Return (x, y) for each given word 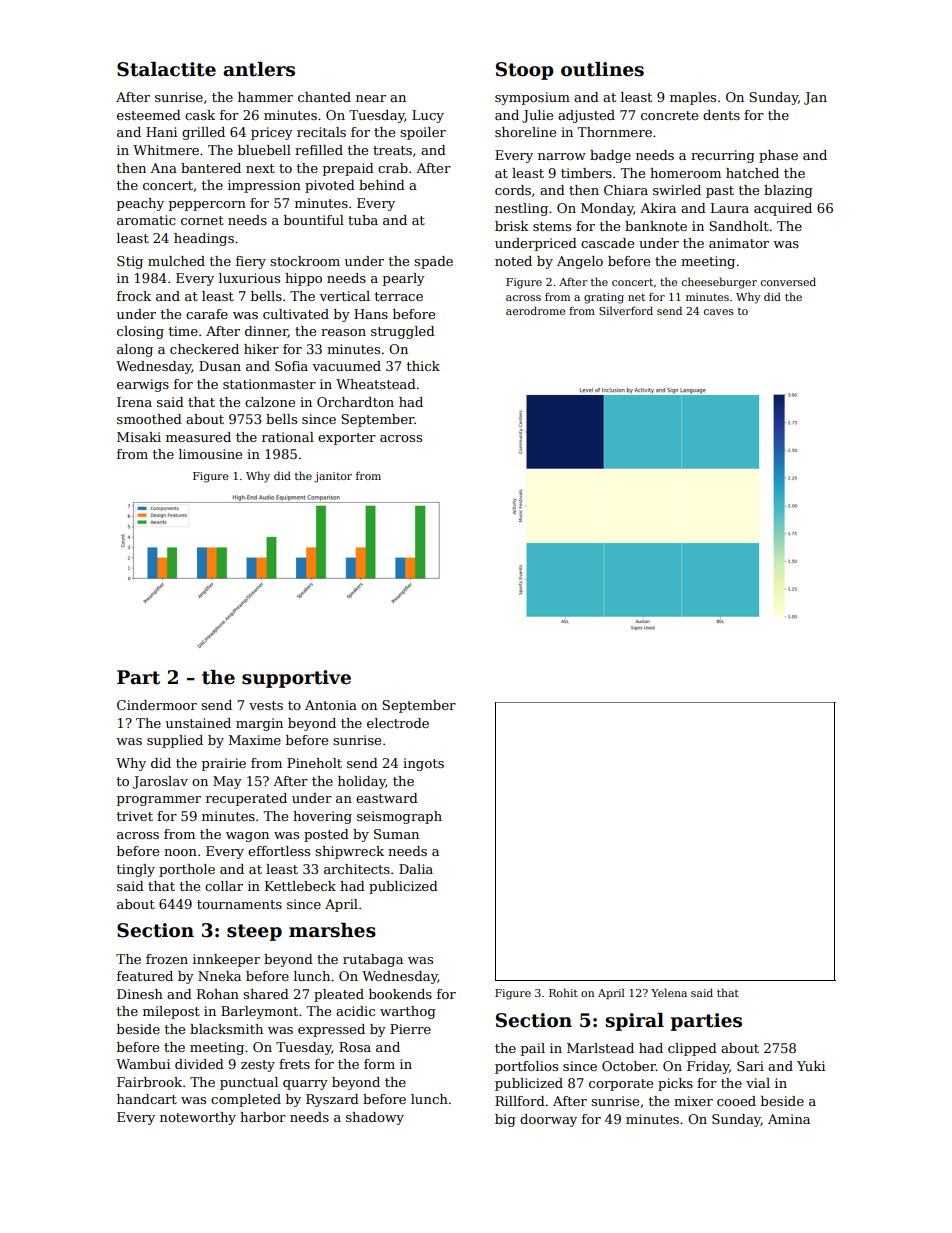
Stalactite (166, 69)
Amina (789, 1119)
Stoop (525, 71)
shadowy (375, 1118)
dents (721, 115)
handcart (147, 1099)
